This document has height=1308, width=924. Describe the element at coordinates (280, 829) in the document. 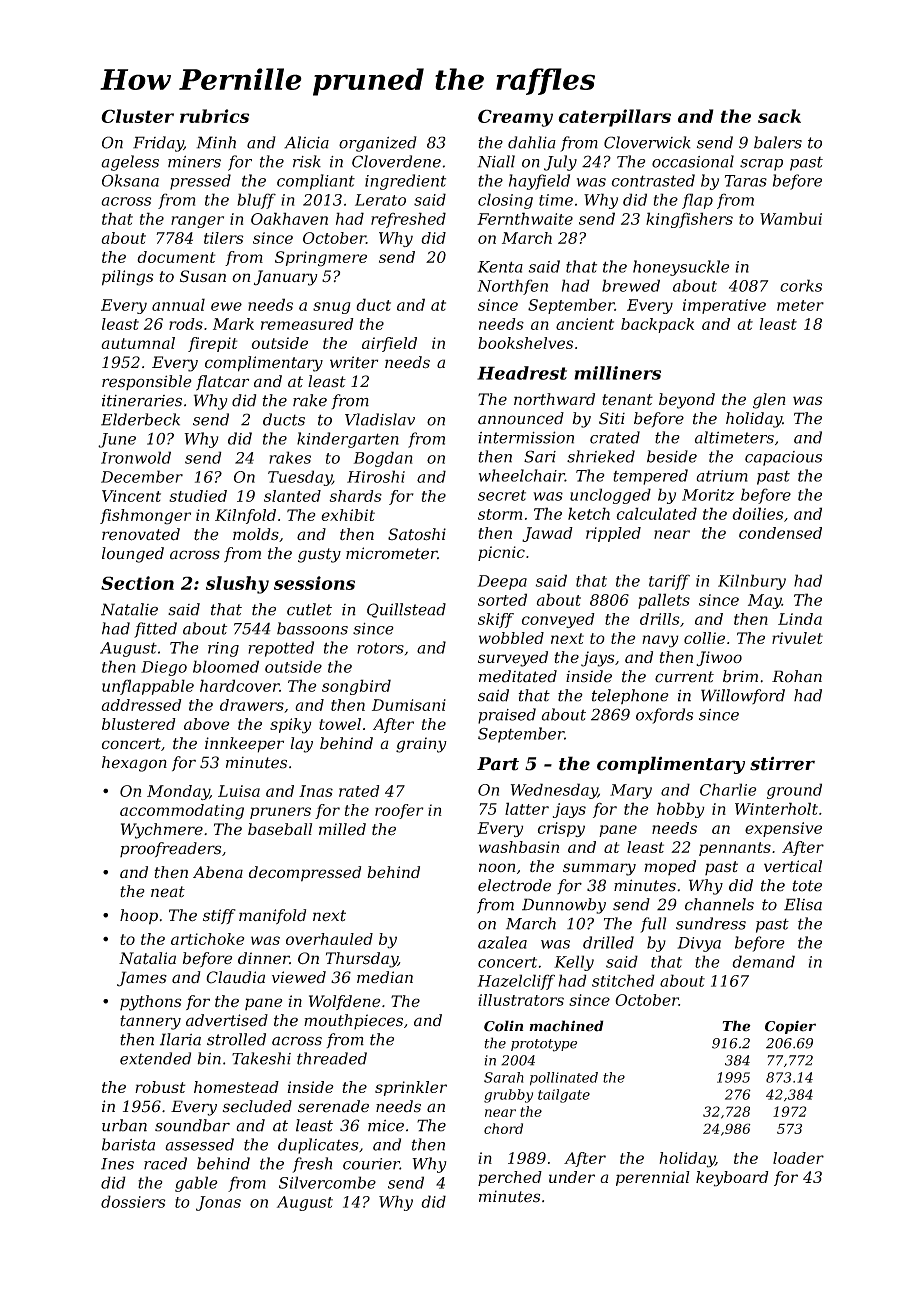

I see `baseball` at that location.
